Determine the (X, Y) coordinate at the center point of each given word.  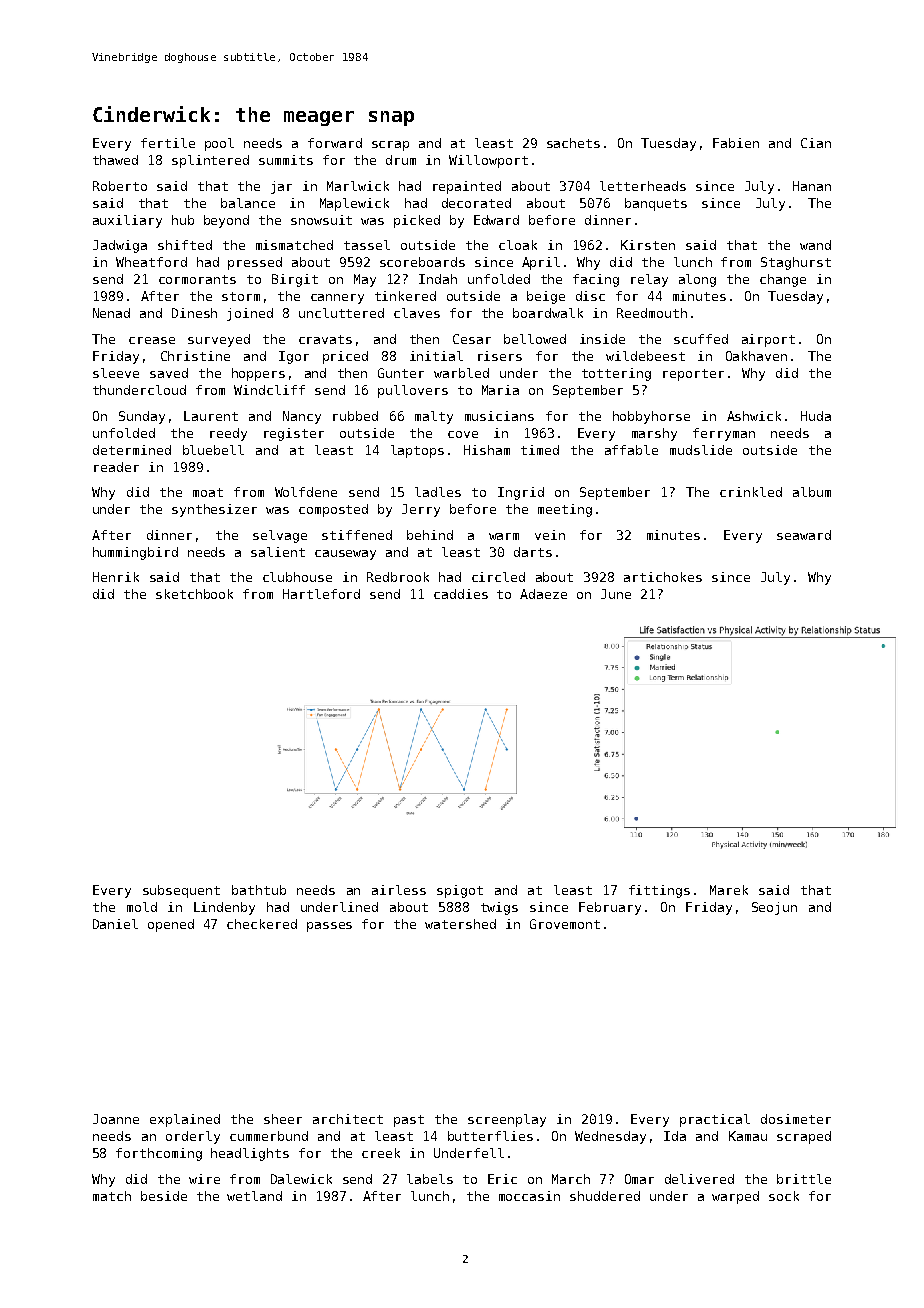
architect (348, 1119)
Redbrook (398, 577)
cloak (518, 245)
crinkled (751, 492)
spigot (460, 891)
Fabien (736, 143)
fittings (659, 891)
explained (185, 1120)
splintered (210, 161)
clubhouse (297, 577)
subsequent (181, 891)
